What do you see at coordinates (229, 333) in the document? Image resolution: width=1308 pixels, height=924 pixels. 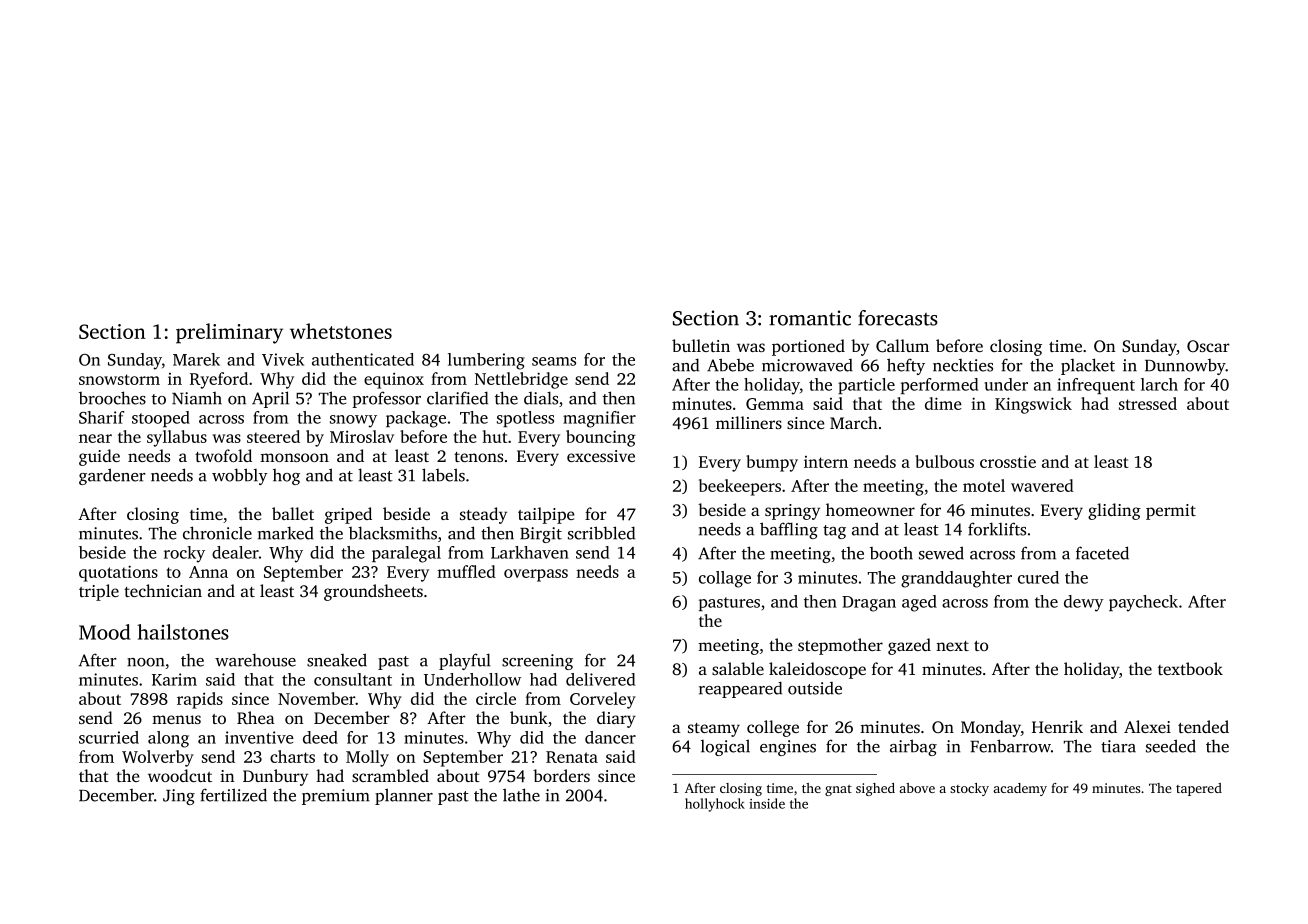 I see `preliminary` at bounding box center [229, 333].
